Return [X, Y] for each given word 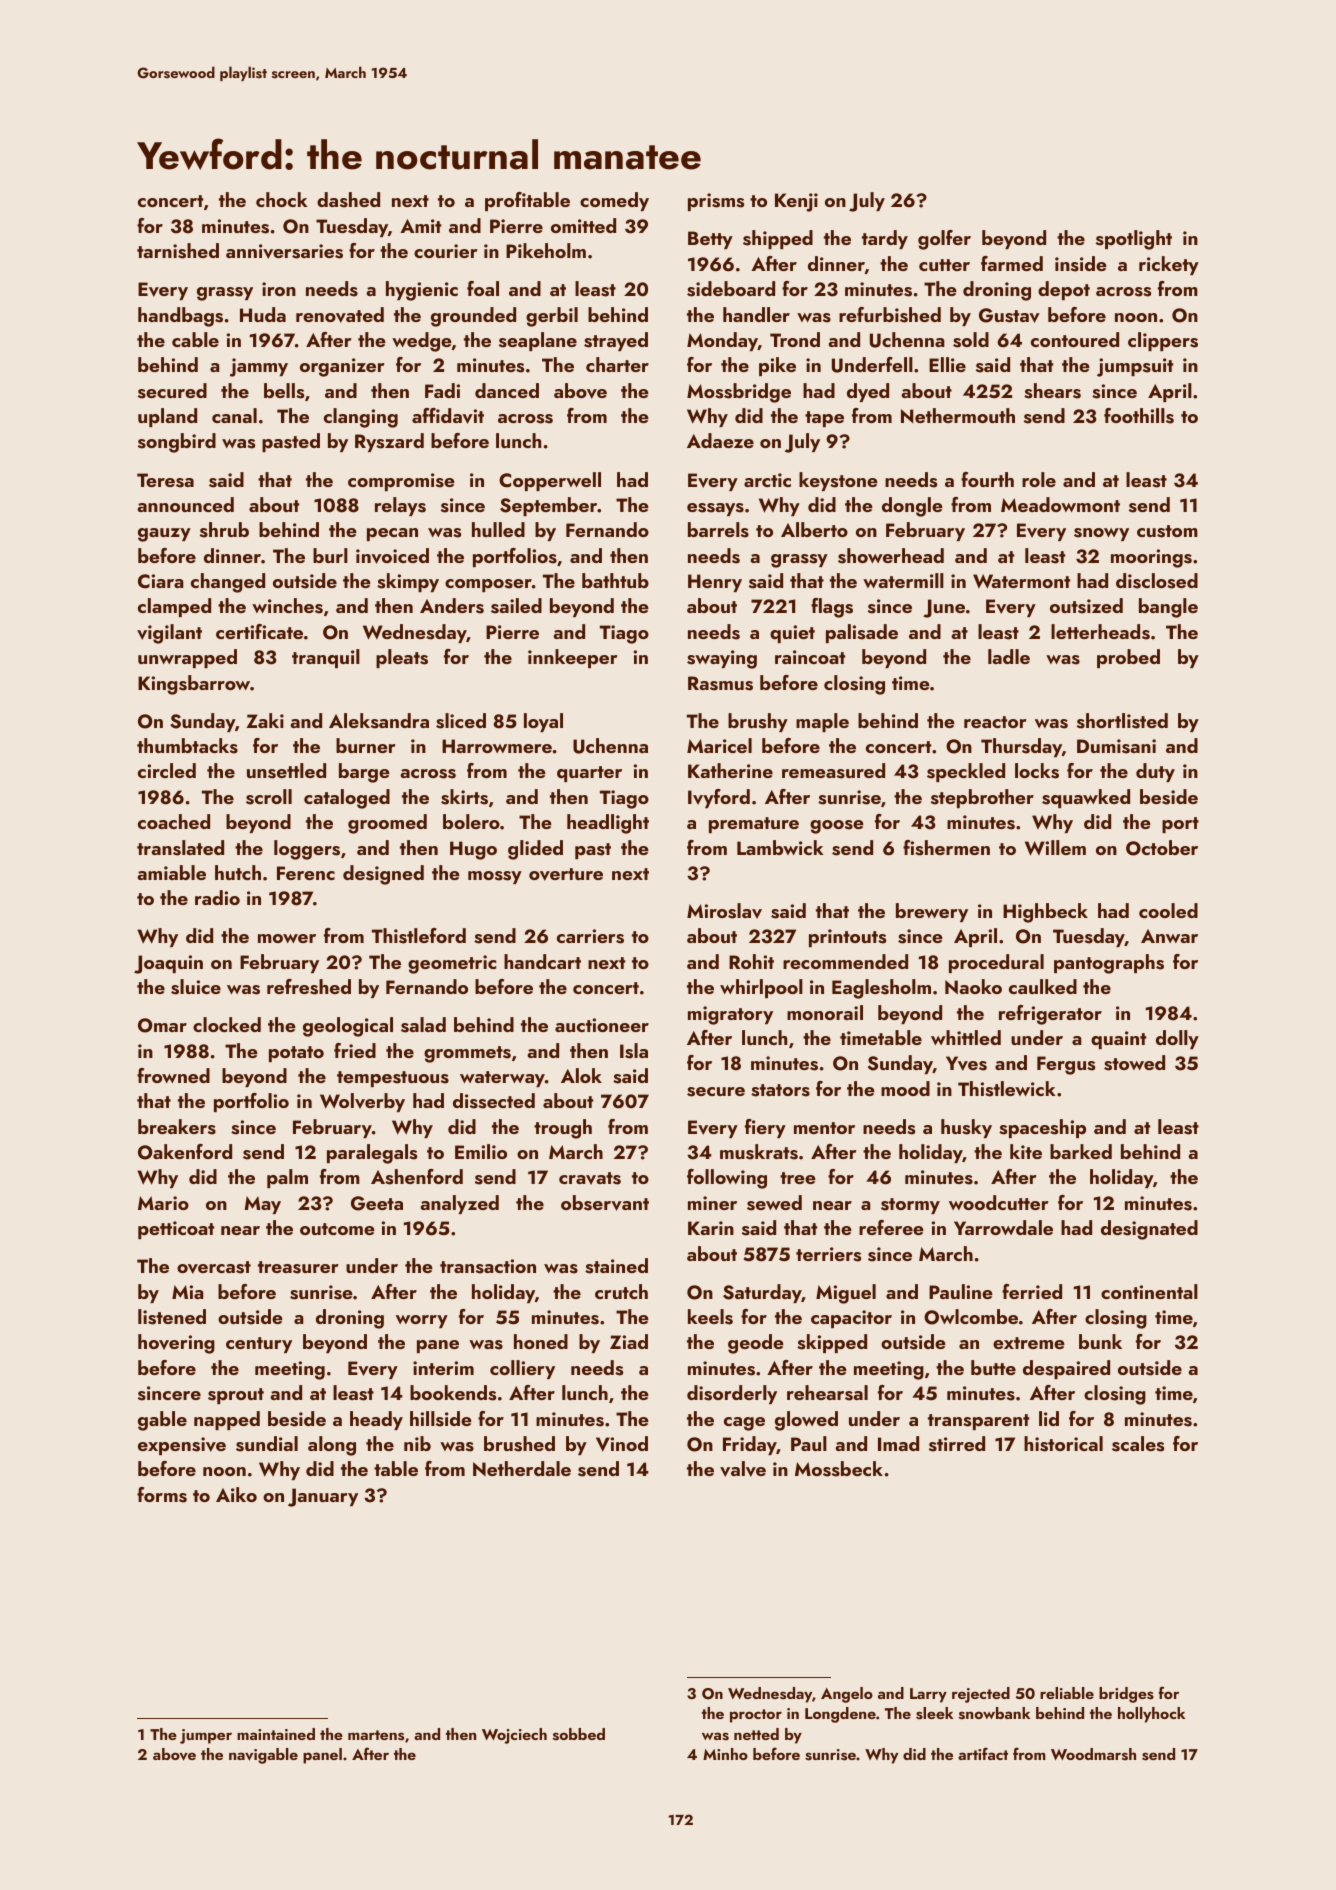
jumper [206, 1736]
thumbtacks [187, 746]
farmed [1012, 263]
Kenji [796, 202]
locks [1037, 771]
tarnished [178, 251]
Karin [711, 1228]
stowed [1134, 1063]
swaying [722, 659]
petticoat [176, 1230]
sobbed [579, 1734]
